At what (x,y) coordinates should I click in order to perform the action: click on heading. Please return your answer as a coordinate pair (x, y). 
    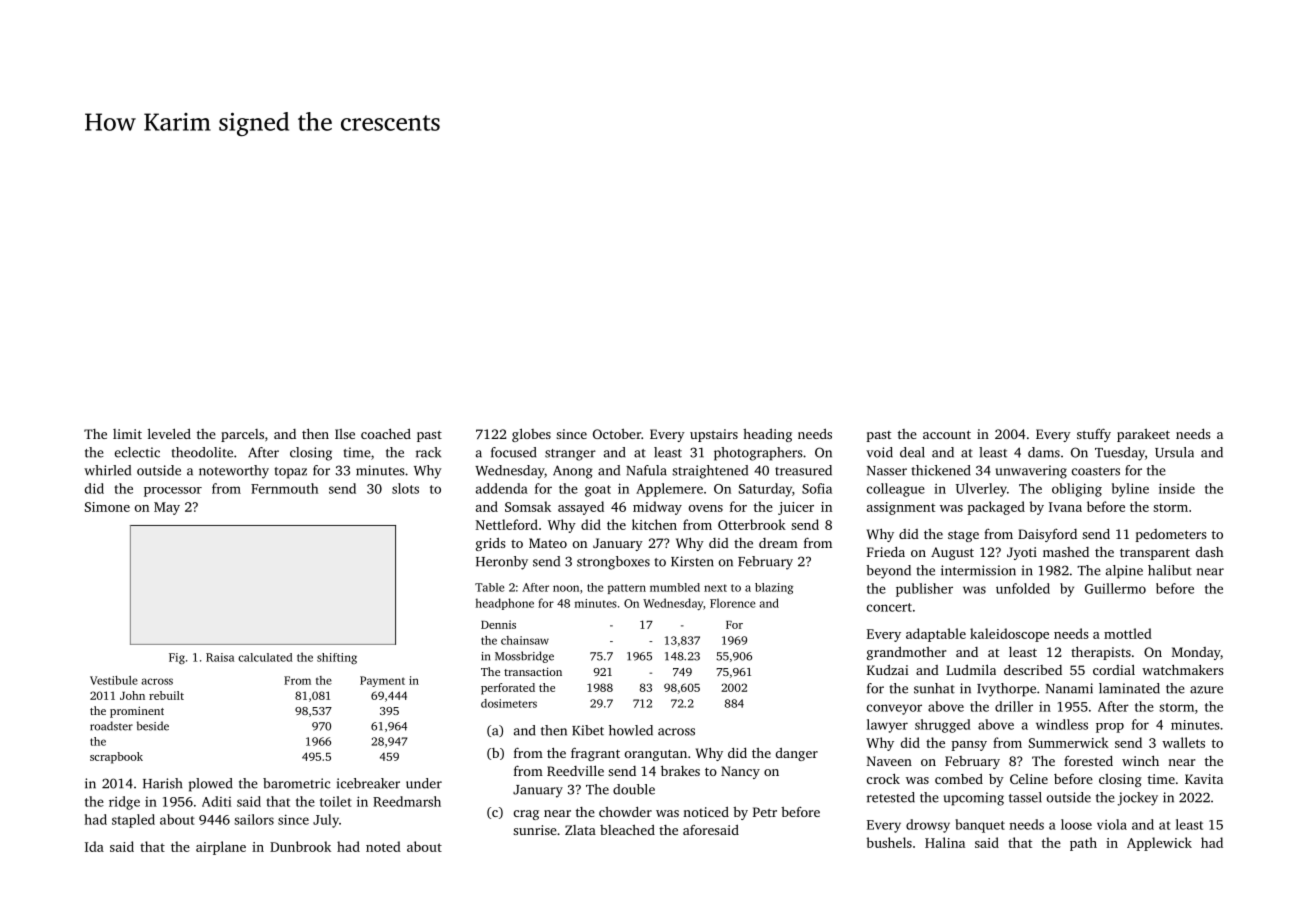
    Looking at the image, I should click on (767, 435).
